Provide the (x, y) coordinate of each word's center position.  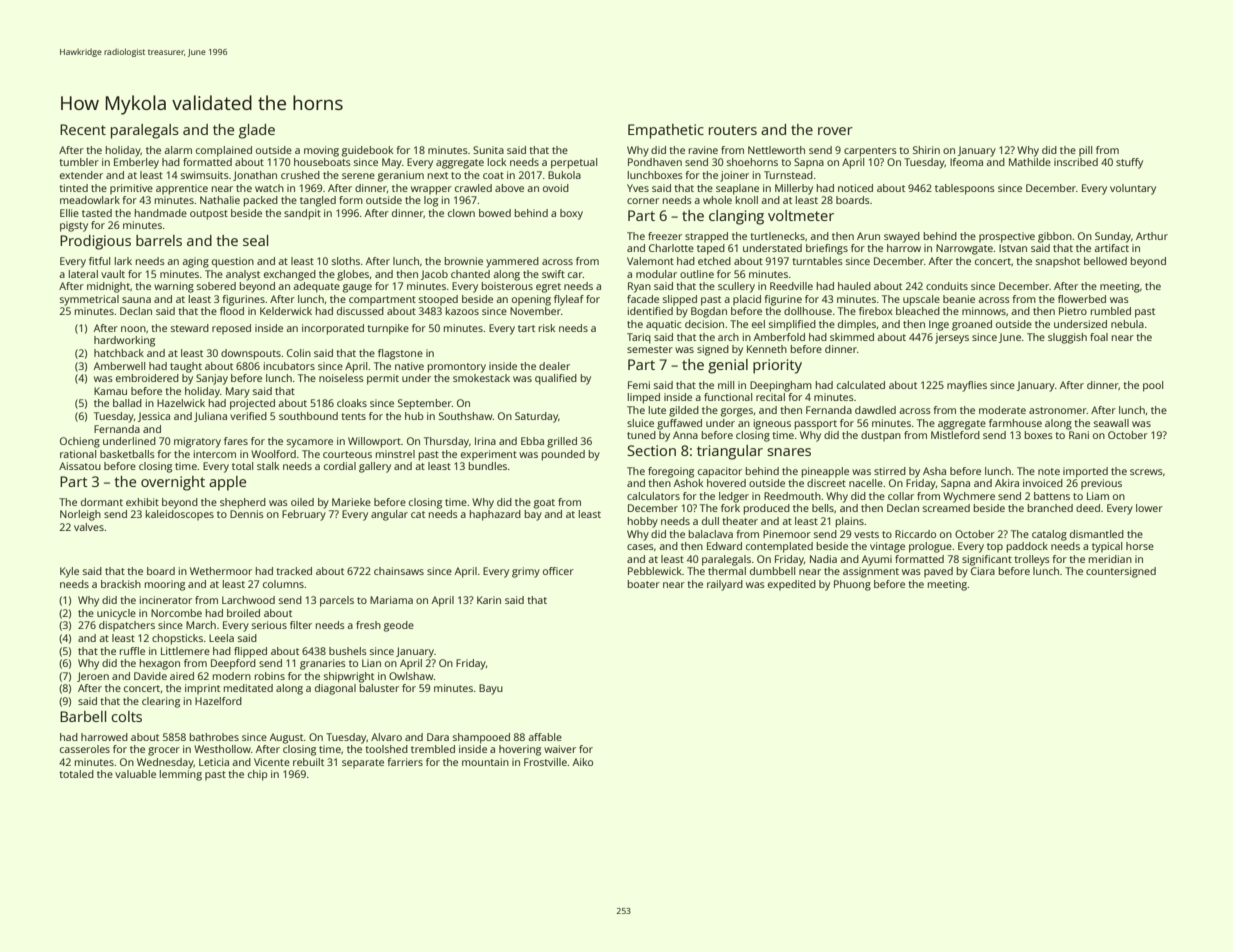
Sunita (488, 150)
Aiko (583, 762)
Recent (83, 129)
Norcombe (176, 613)
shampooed (481, 738)
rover (835, 131)
